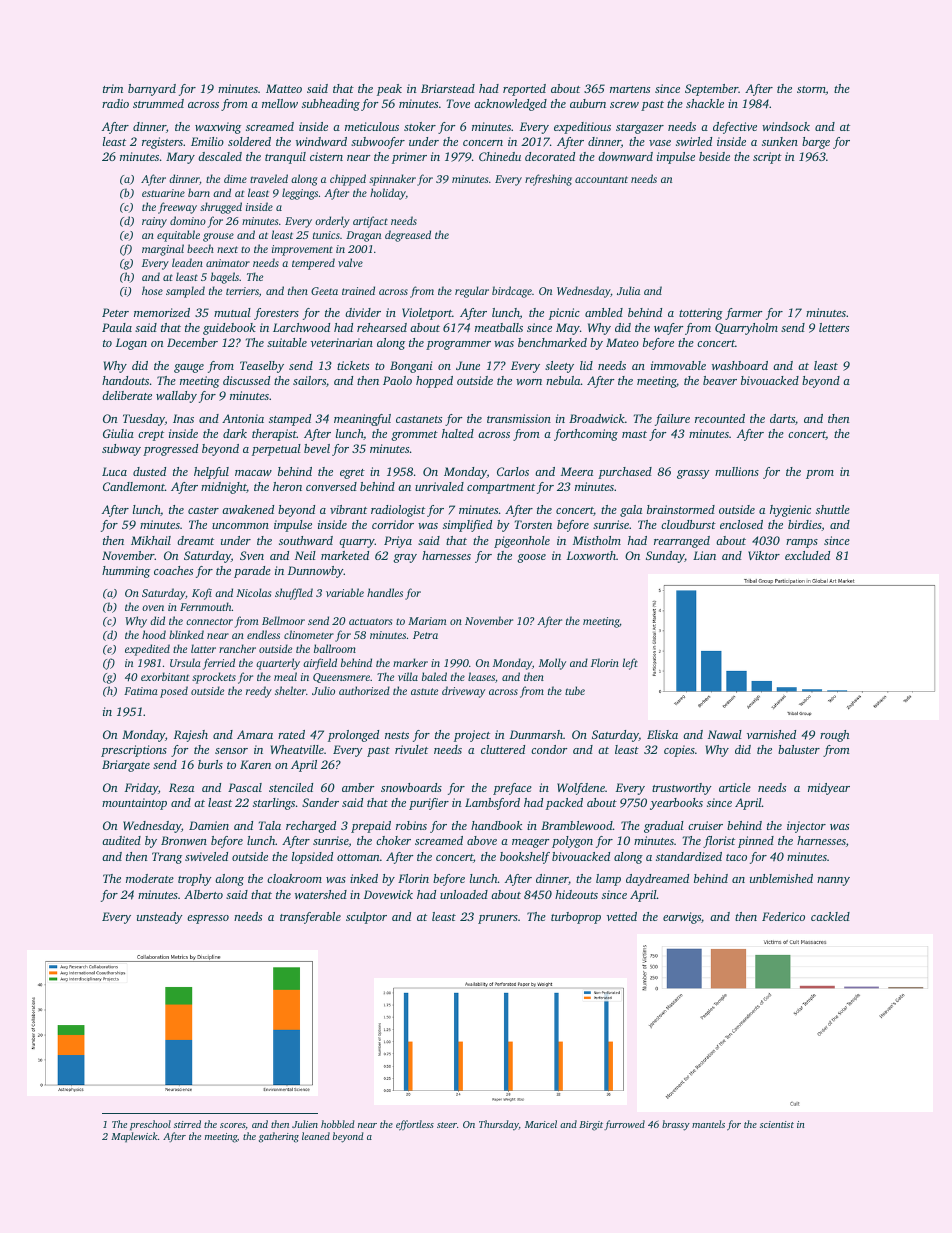 Image resolution: width=952 pixels, height=1233 pixels. What do you see at coordinates (834, 327) in the screenshot?
I see `letters` at bounding box center [834, 327].
